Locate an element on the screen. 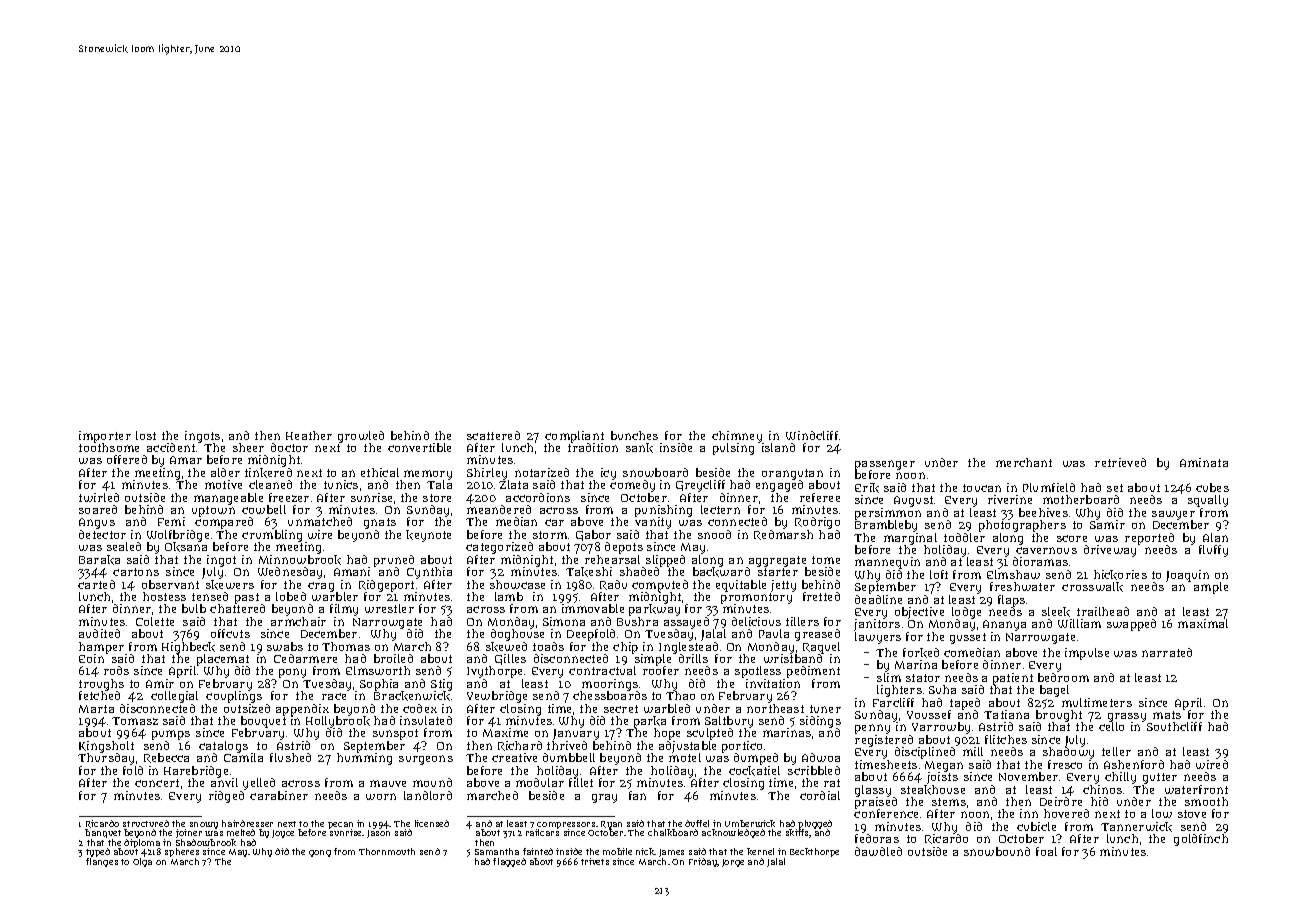  alder is located at coordinates (225, 472).
